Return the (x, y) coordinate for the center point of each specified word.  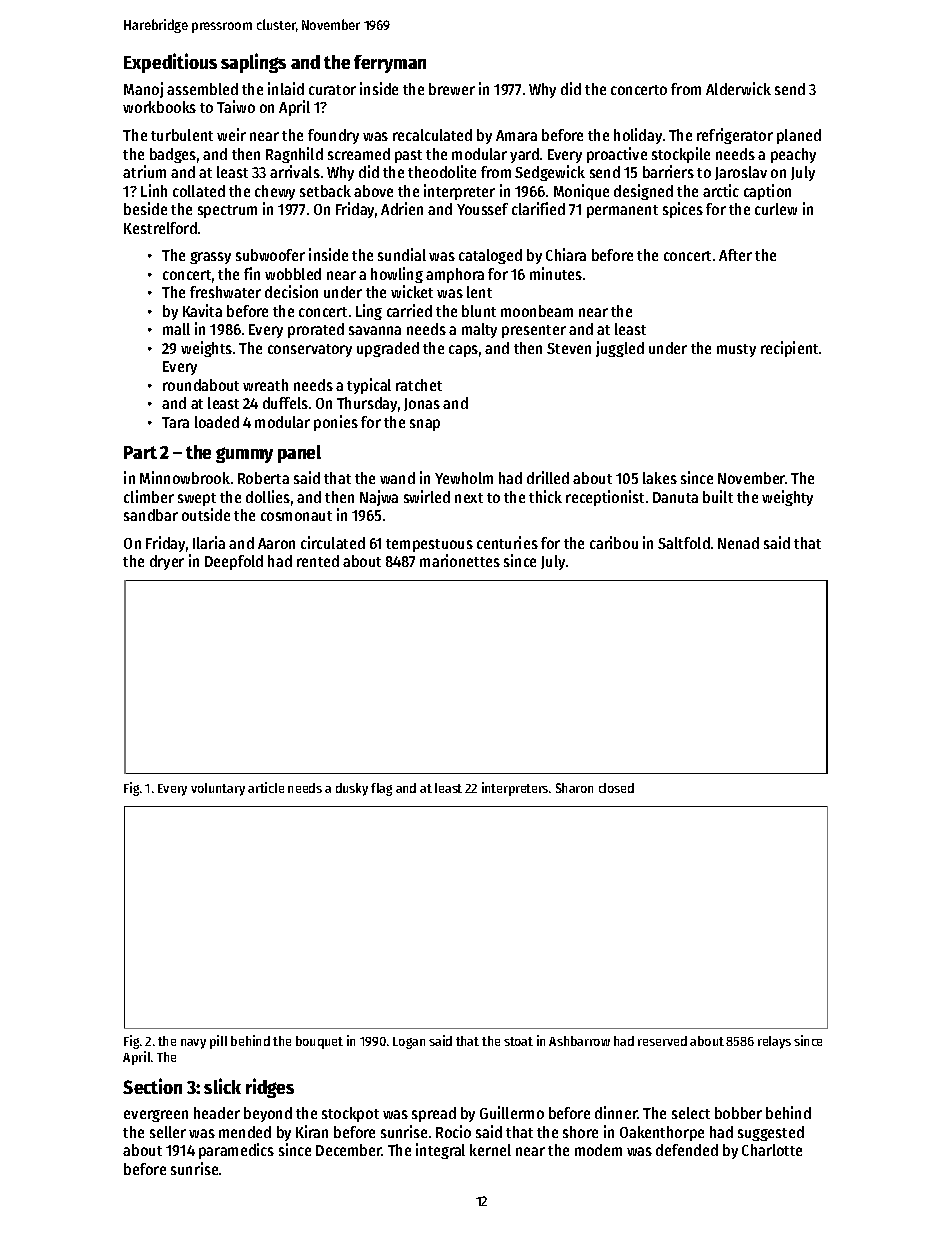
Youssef (482, 209)
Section (152, 1086)
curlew (776, 209)
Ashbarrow (579, 1041)
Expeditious (170, 63)
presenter (534, 331)
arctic (721, 190)
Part (140, 452)
